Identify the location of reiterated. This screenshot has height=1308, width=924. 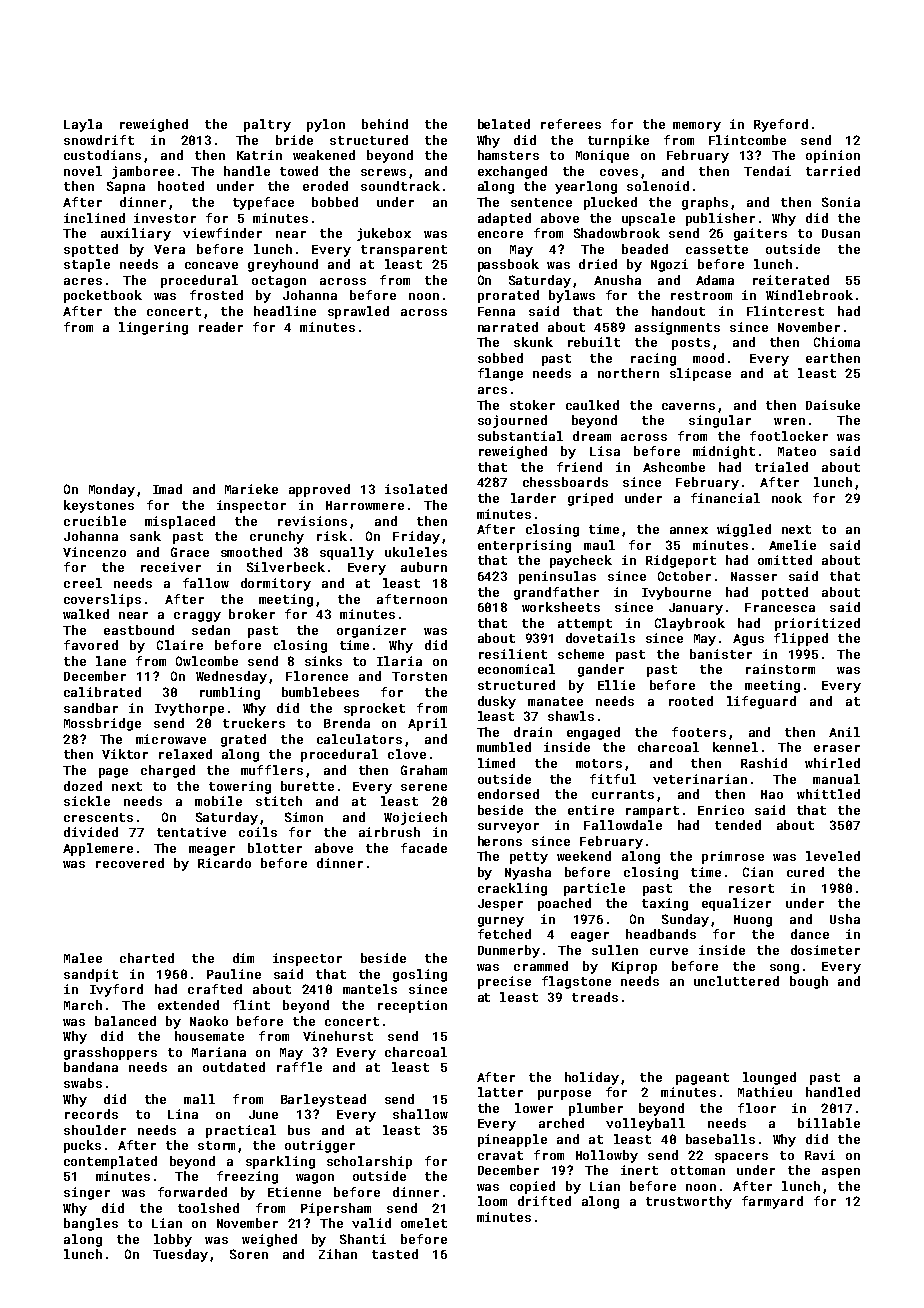
(791, 280).
